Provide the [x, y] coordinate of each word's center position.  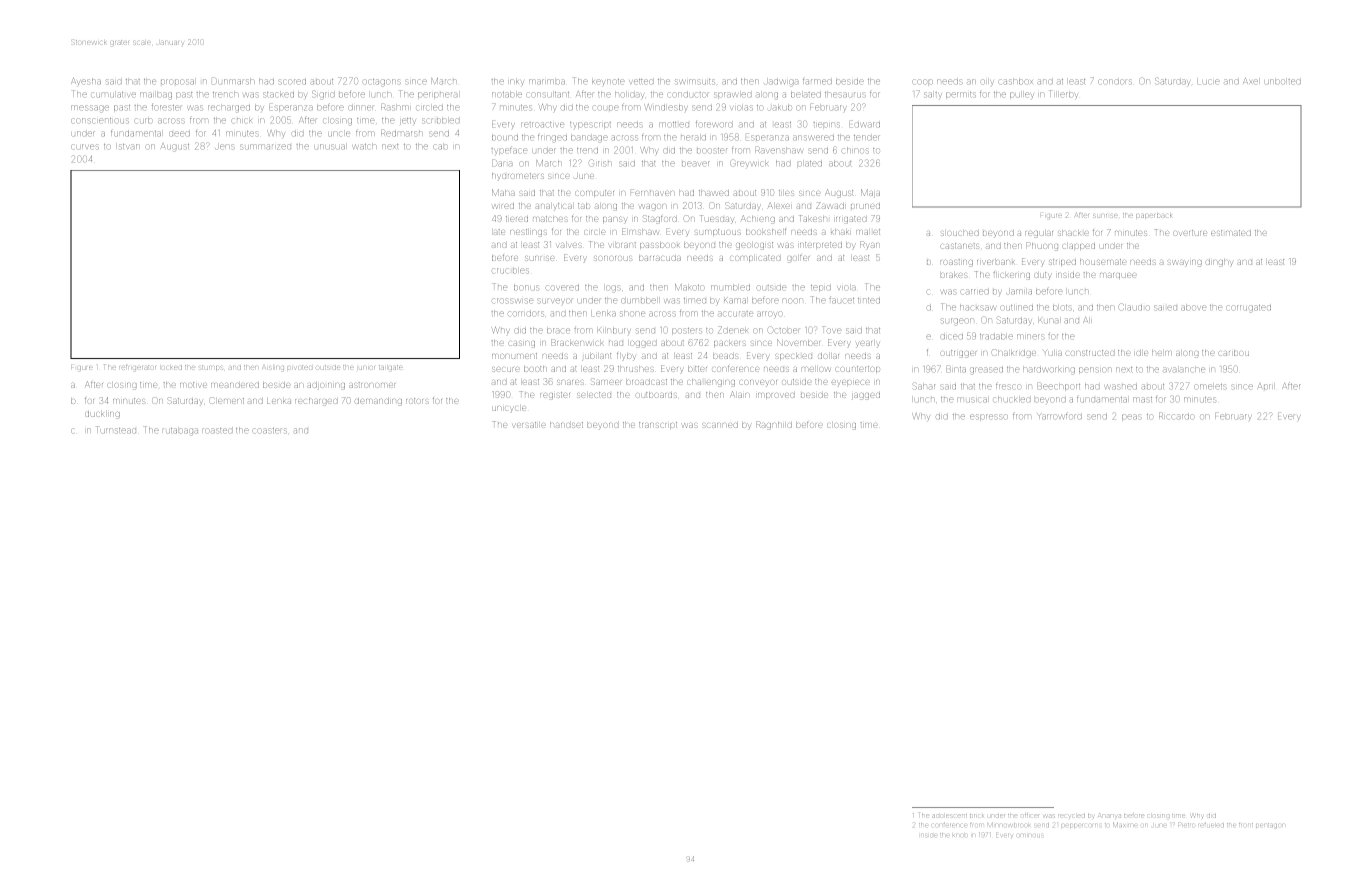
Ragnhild [774, 425]
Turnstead [116, 429]
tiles [786, 193]
